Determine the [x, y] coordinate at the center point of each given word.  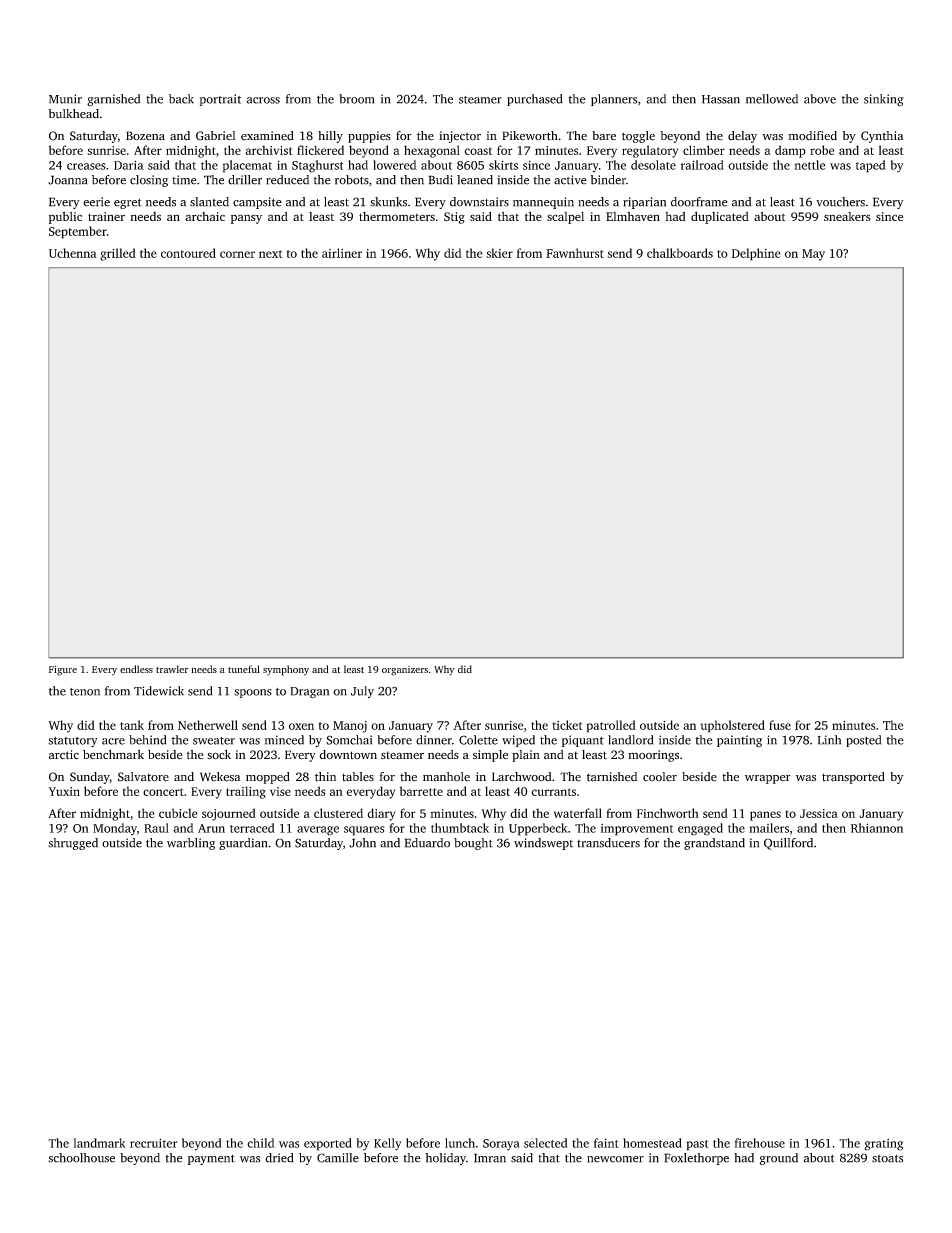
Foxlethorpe [696, 1159]
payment [211, 1160]
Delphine [756, 254]
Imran [490, 1158]
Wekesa [220, 777]
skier [499, 253]
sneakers [847, 216]
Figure [63, 671]
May [813, 255]
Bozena [145, 136]
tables [358, 777]
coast [478, 151]
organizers [405, 671]
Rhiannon [877, 828]
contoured [188, 253]
